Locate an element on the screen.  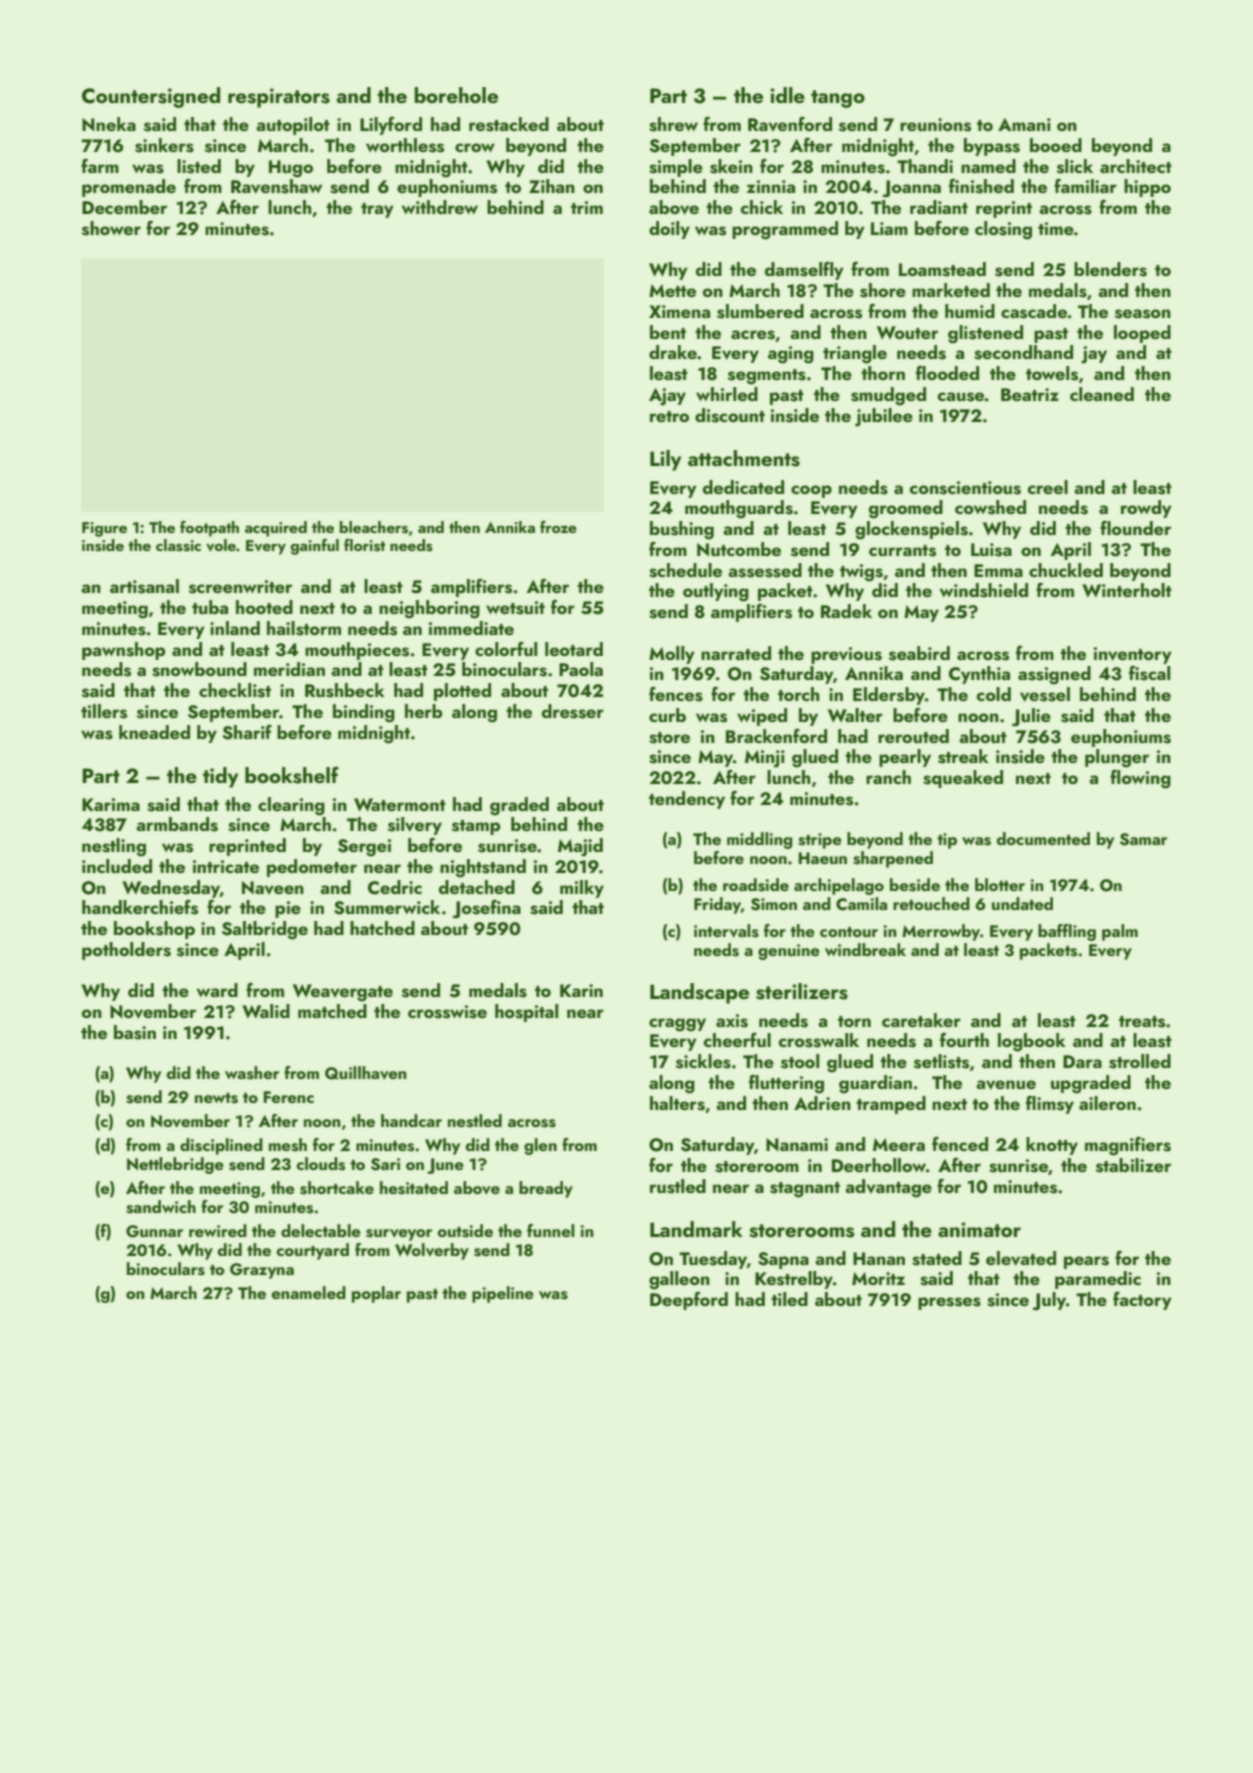
snowbound is located at coordinates (199, 669).
